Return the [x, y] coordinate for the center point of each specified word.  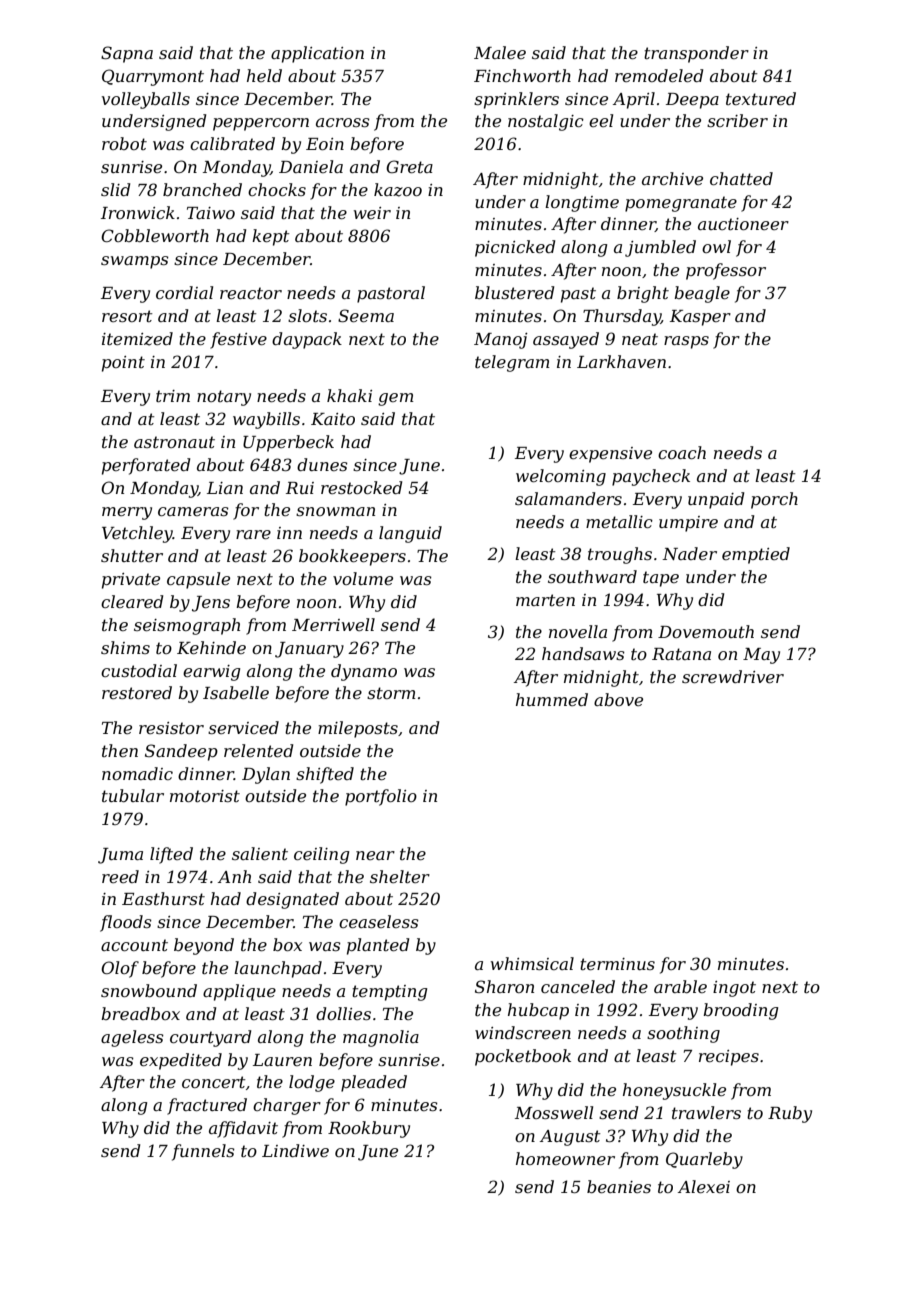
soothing [683, 1034]
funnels [203, 1152]
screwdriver [733, 676]
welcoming [561, 477]
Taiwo [211, 213]
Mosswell [554, 1112]
